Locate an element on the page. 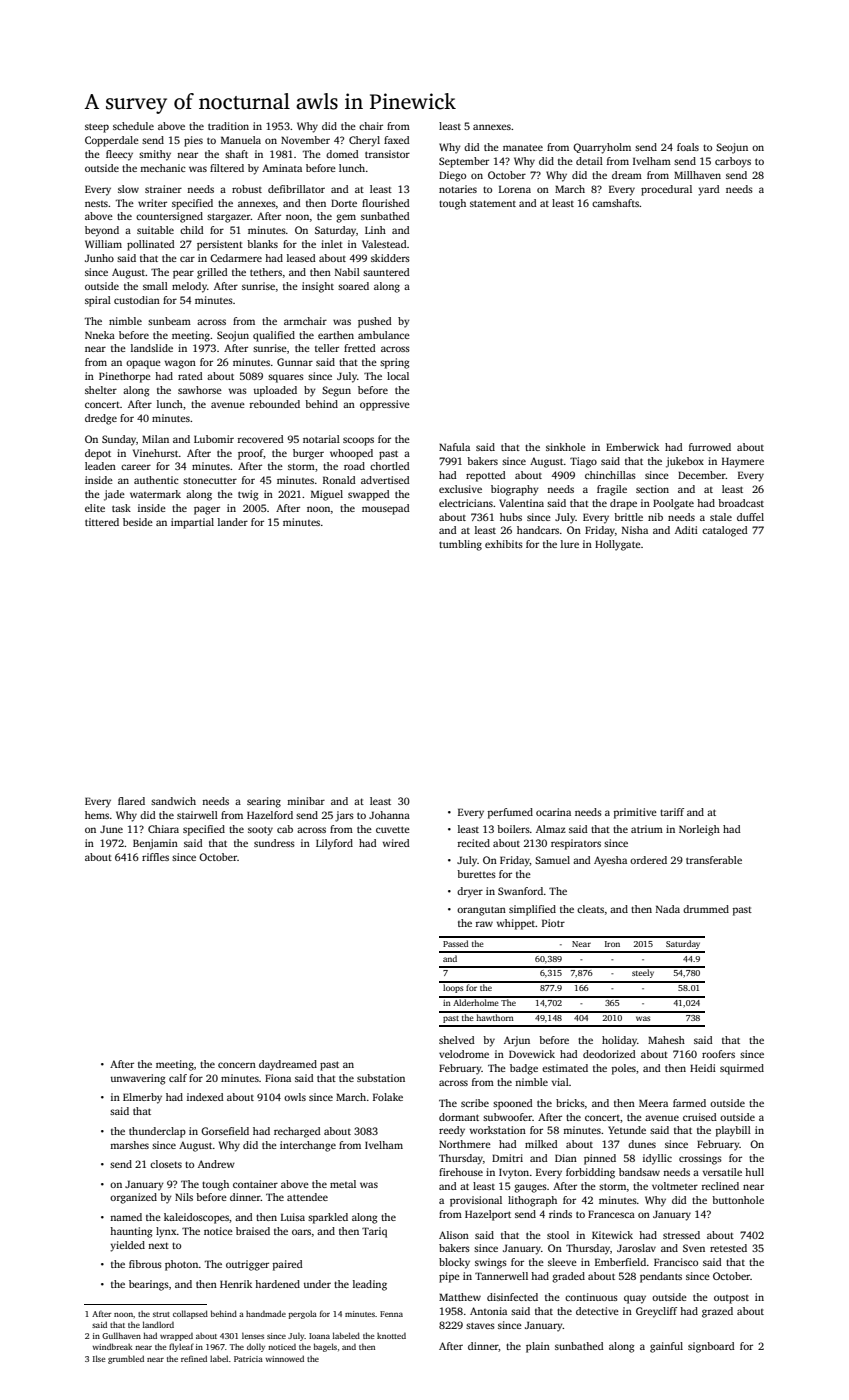  perfumed is located at coordinates (510, 813).
